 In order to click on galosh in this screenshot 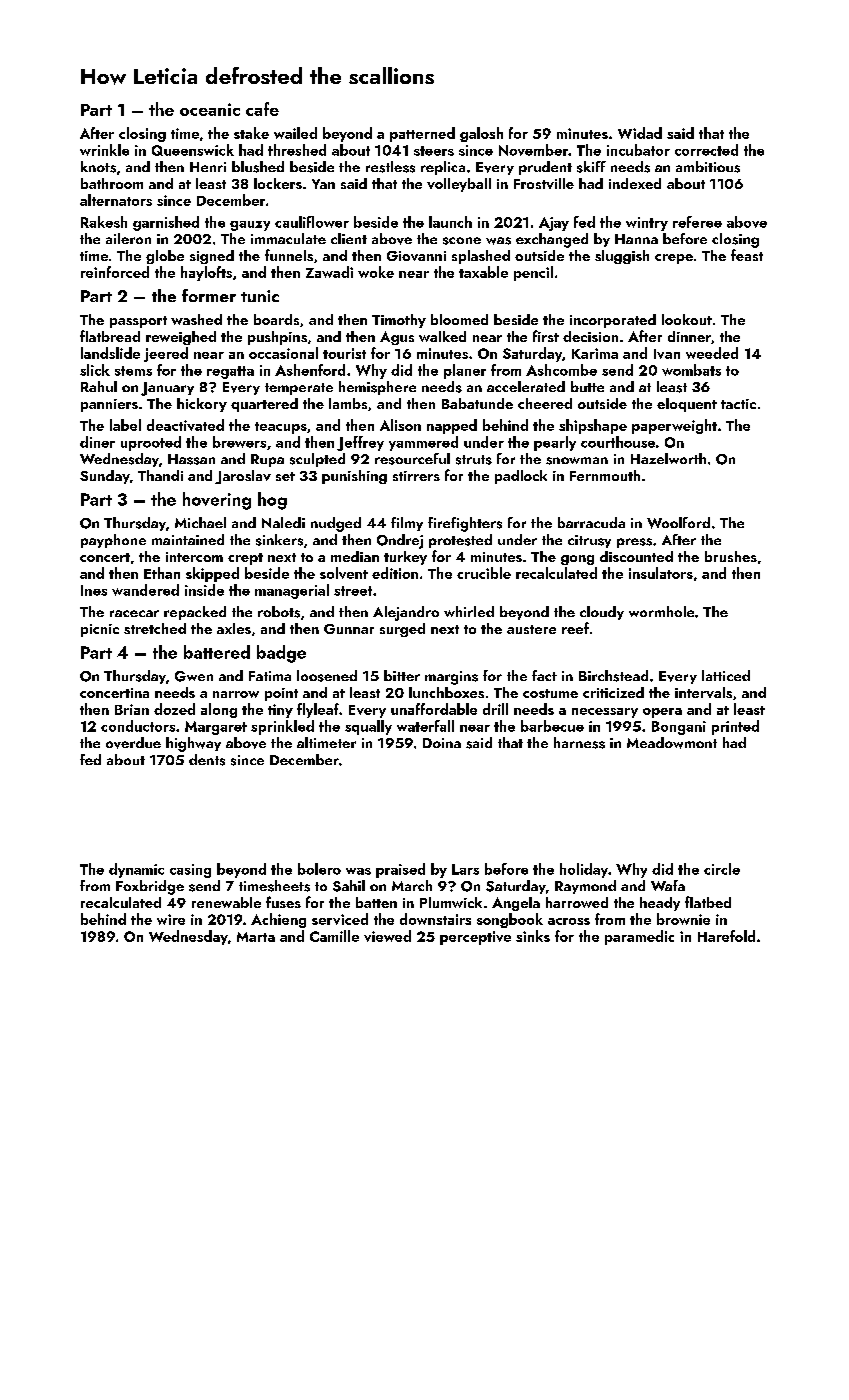, I will do `click(481, 134)`.
